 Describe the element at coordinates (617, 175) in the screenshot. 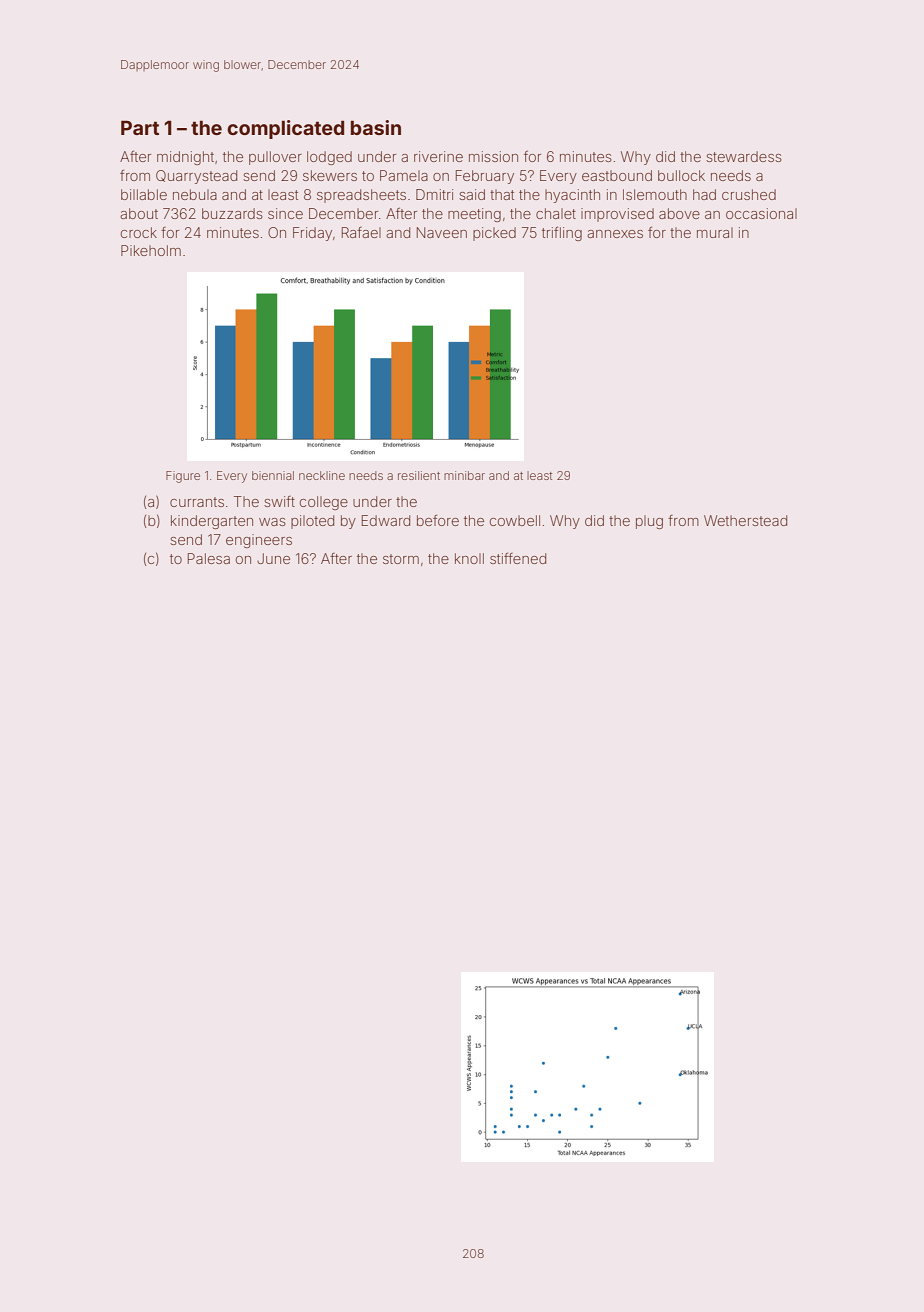

I see `eastbound` at that location.
